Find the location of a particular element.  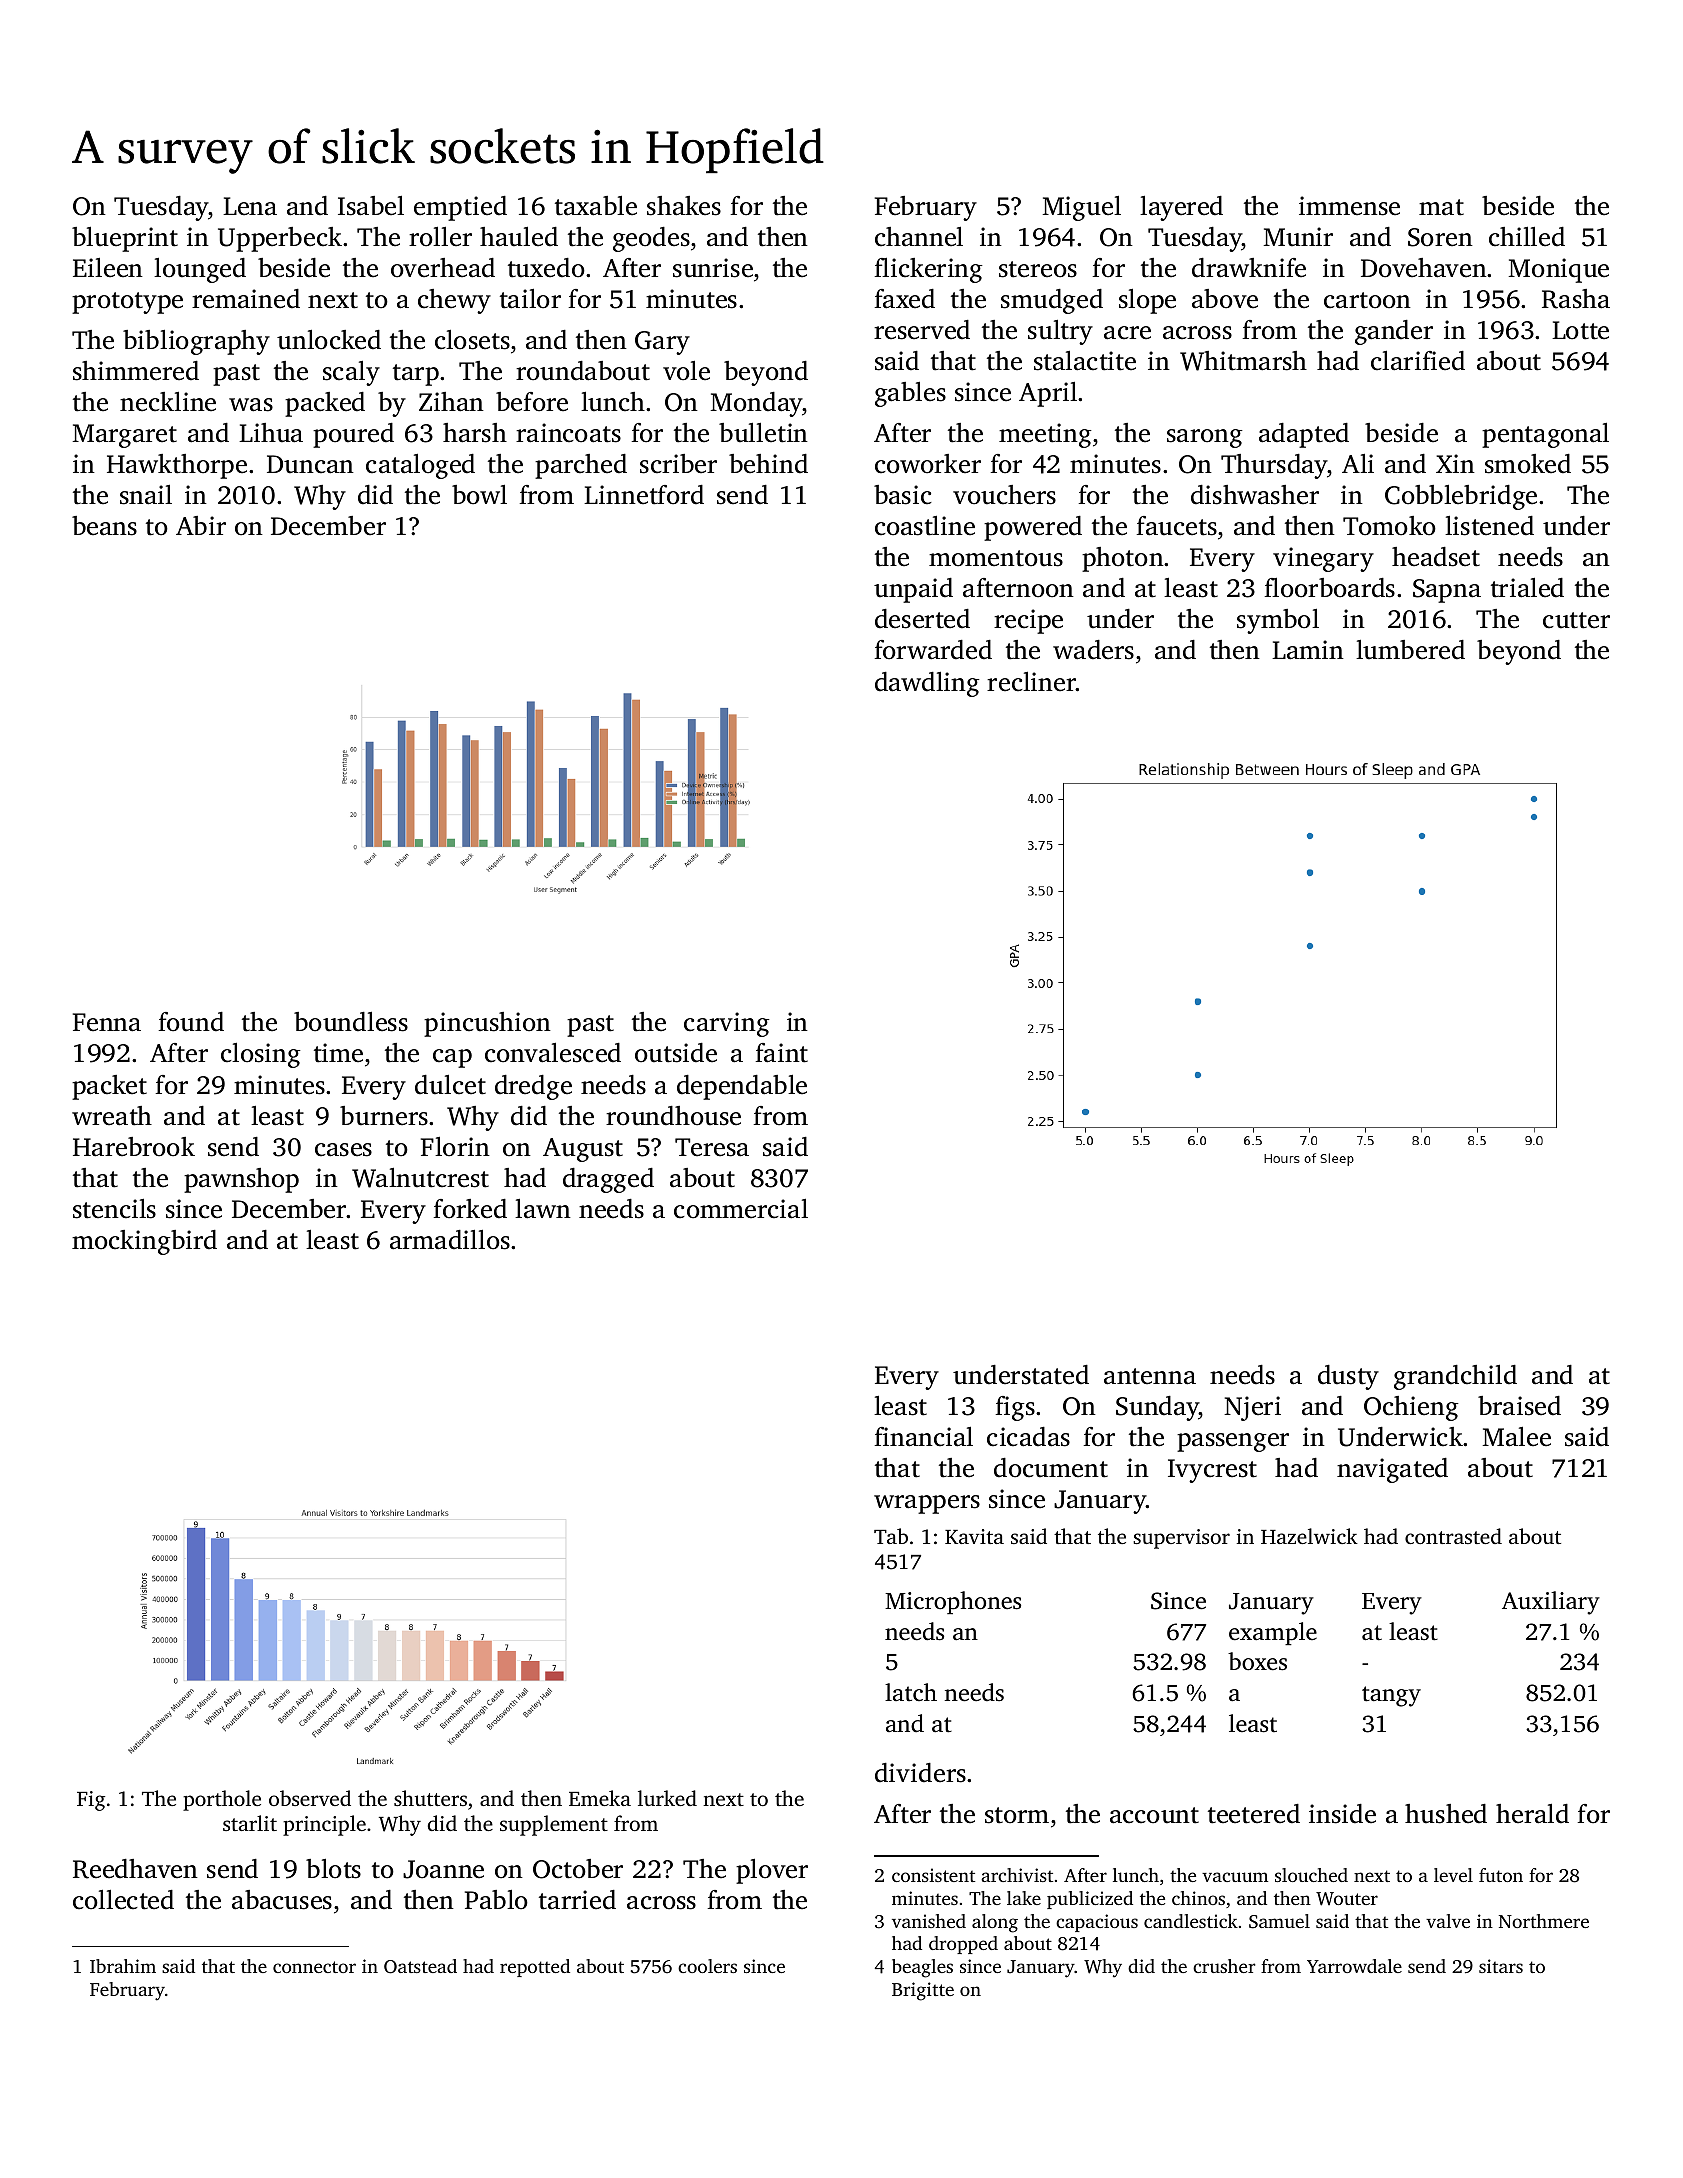

porthole is located at coordinates (222, 1800).
